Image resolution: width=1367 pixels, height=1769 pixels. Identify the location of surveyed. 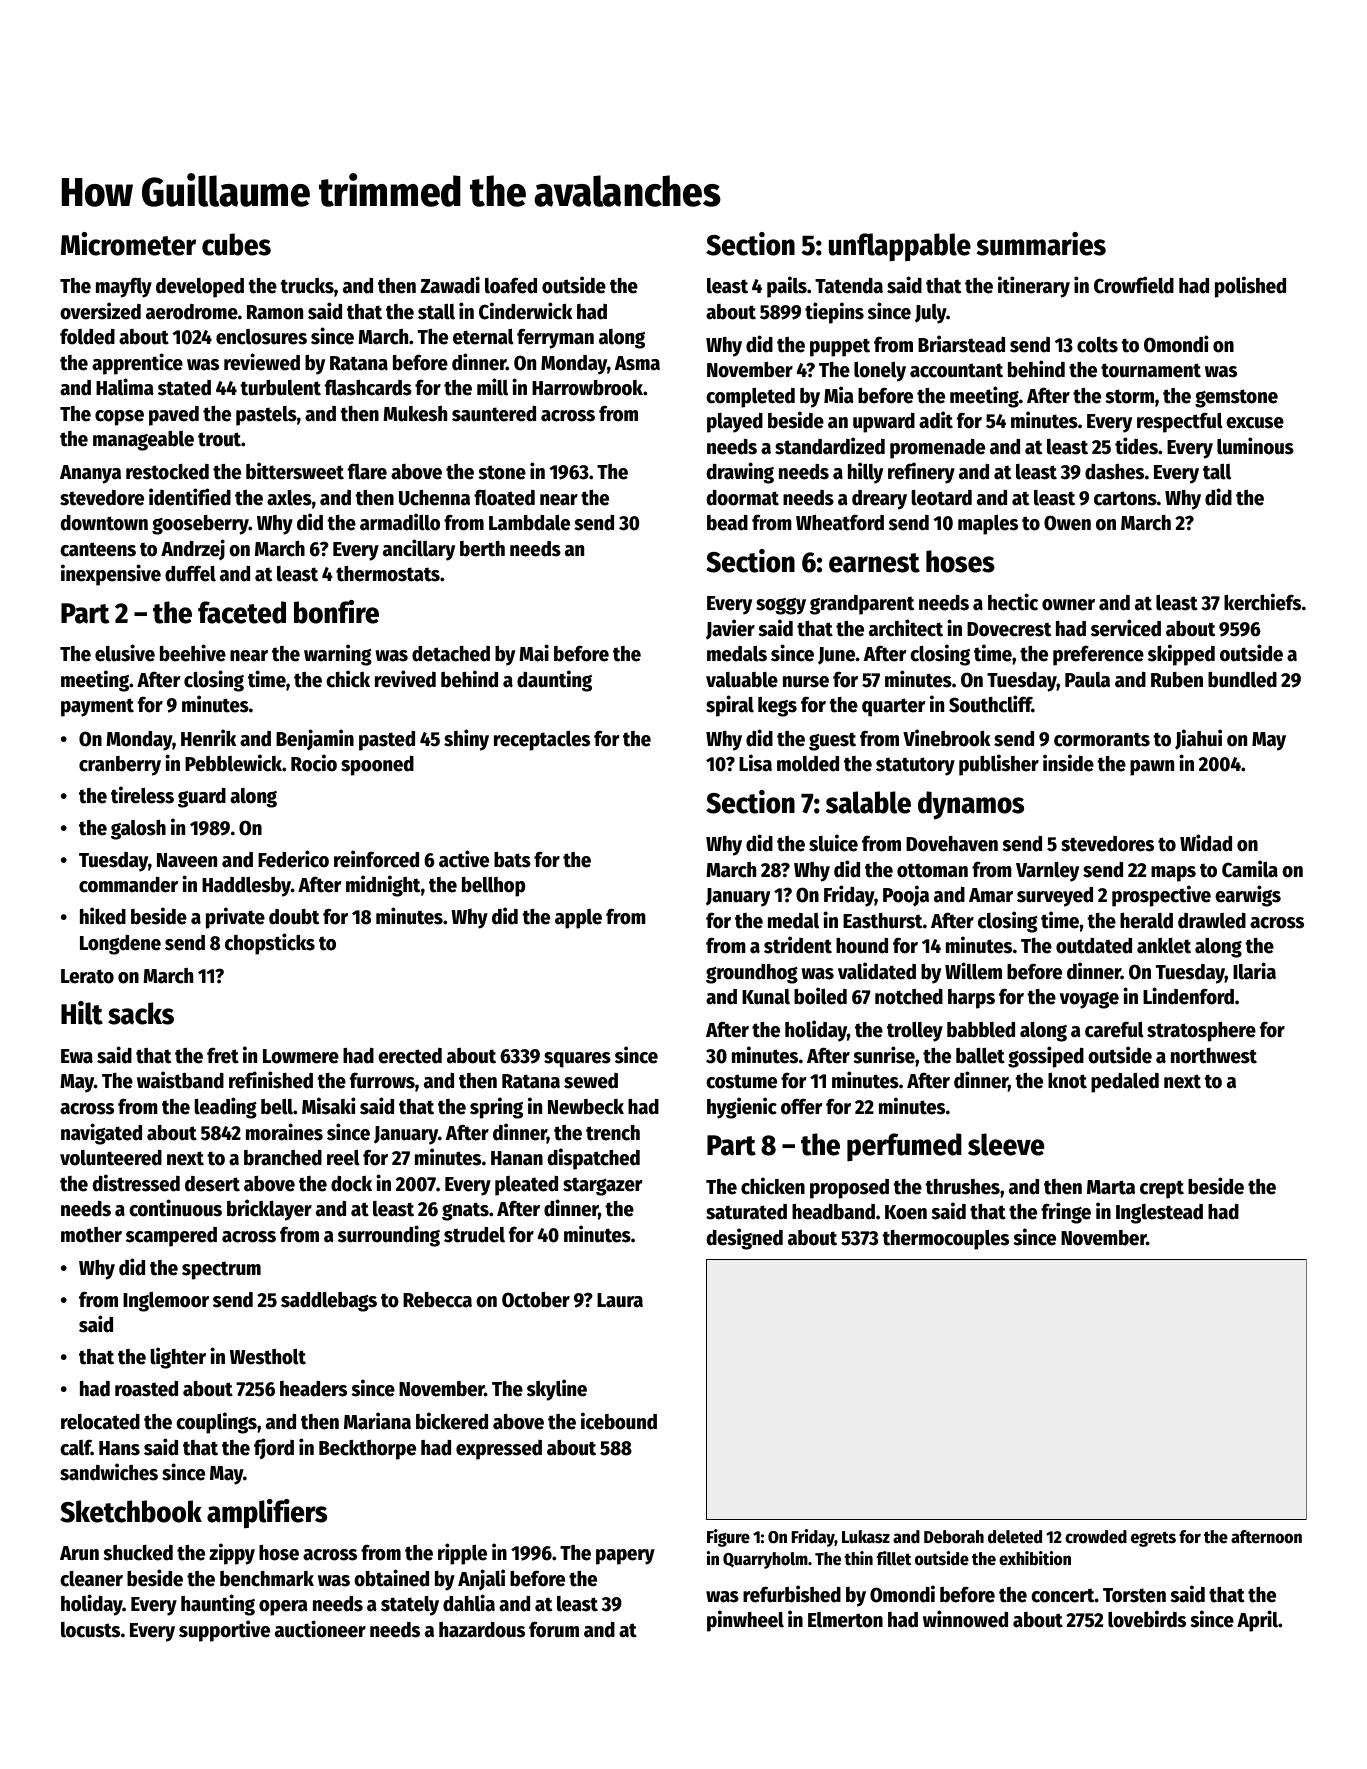
(1055, 897).
